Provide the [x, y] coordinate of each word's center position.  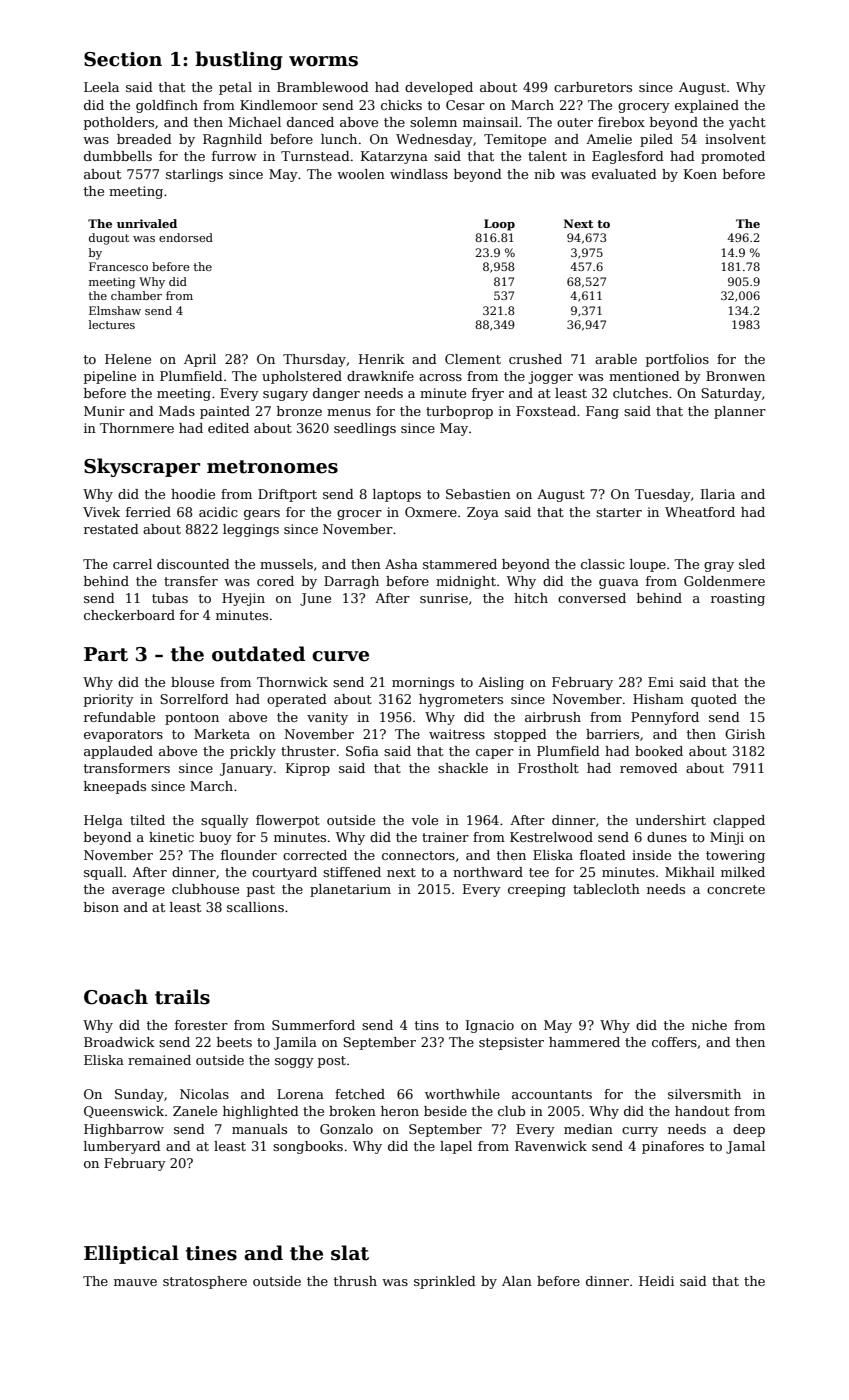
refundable [119, 717]
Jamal [745, 1147]
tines [211, 1253]
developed [439, 88]
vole [424, 820]
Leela [101, 87]
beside [445, 1111]
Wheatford [700, 512]
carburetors [593, 87]
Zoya [483, 513]
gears [262, 515]
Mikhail [690, 872]
